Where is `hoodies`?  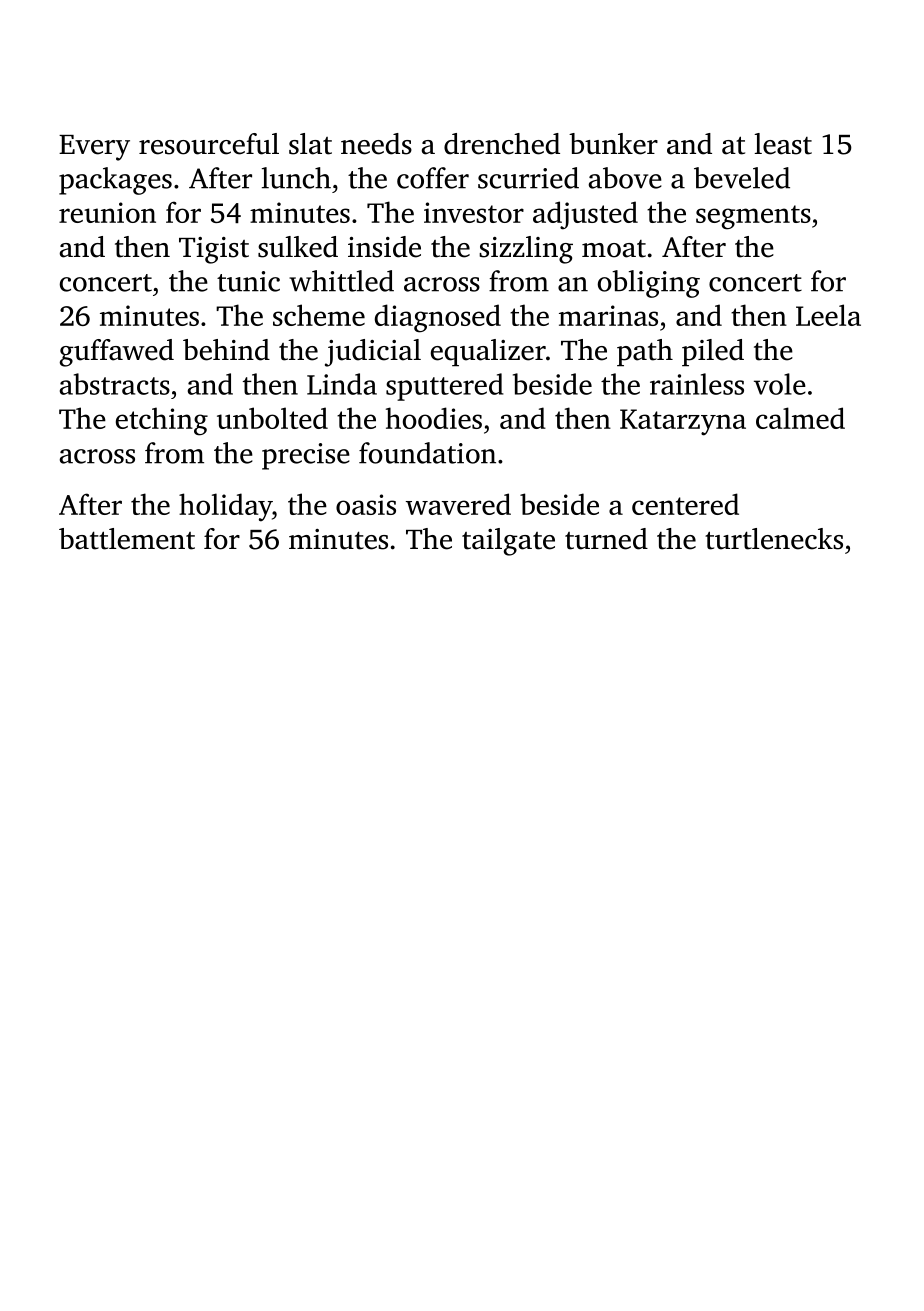
hoodies is located at coordinates (434, 418).
